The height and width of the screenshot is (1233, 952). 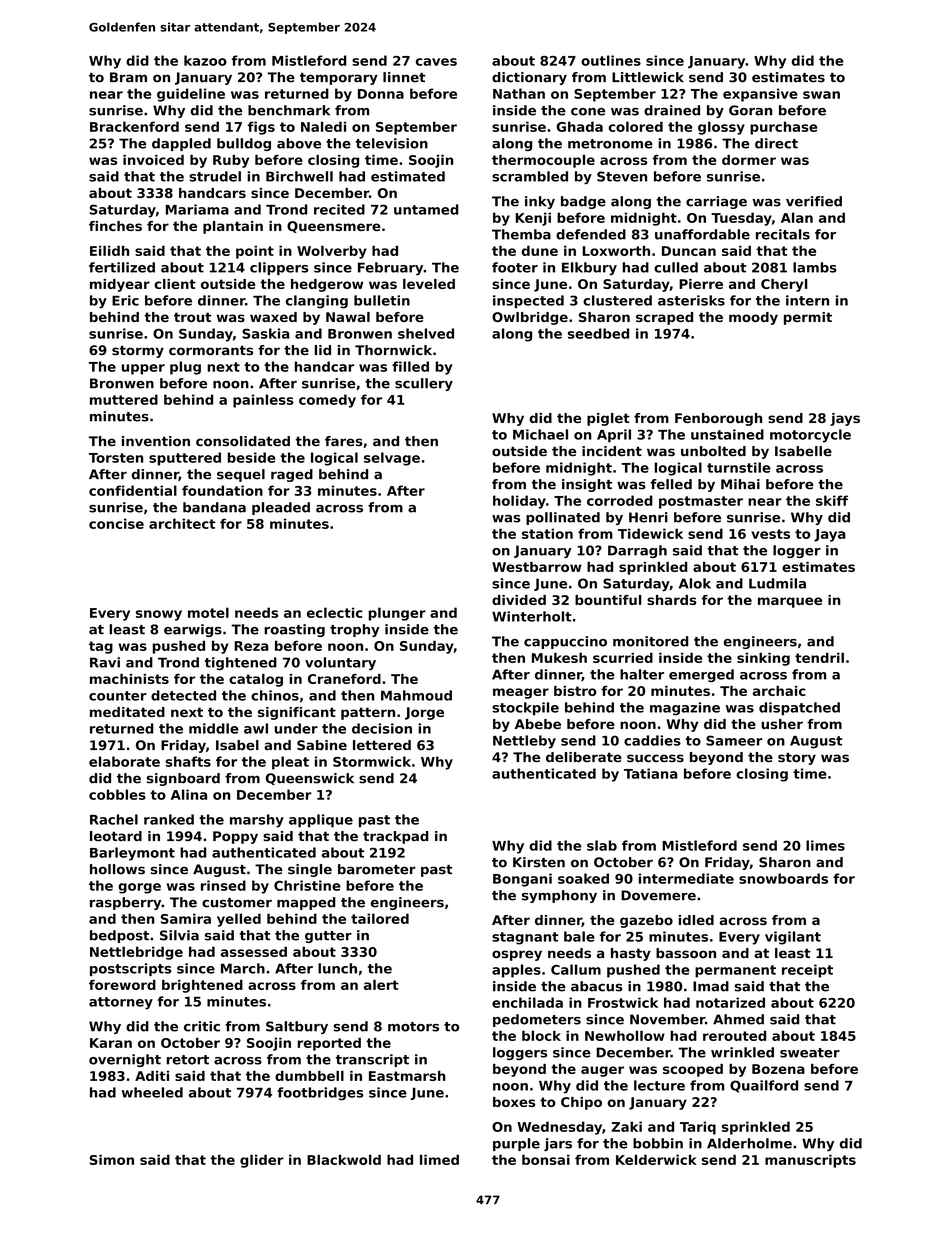 What do you see at coordinates (716, 202) in the screenshot?
I see `carriage` at bounding box center [716, 202].
